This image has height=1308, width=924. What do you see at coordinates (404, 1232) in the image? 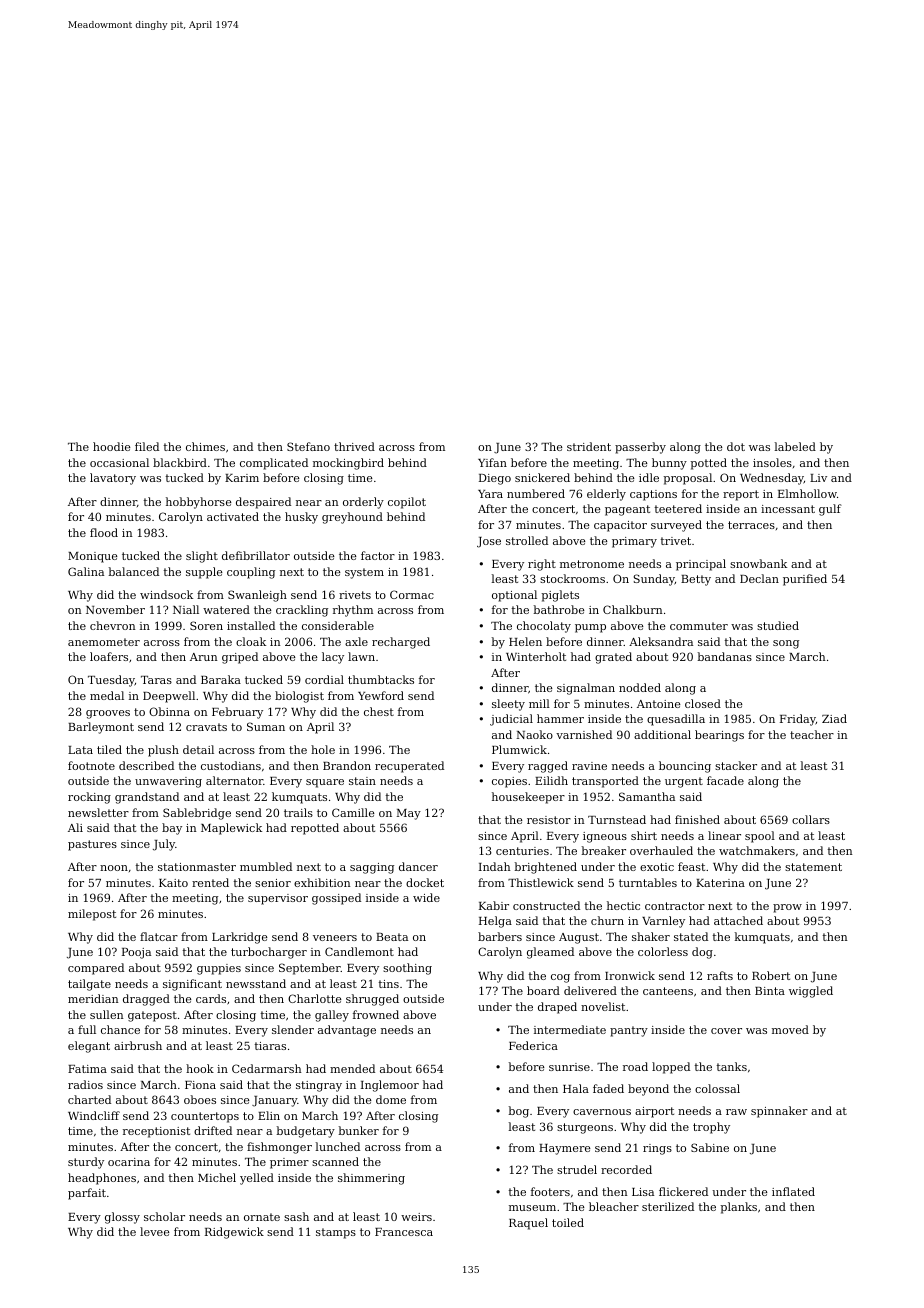
I see `Francesca` at bounding box center [404, 1232].
